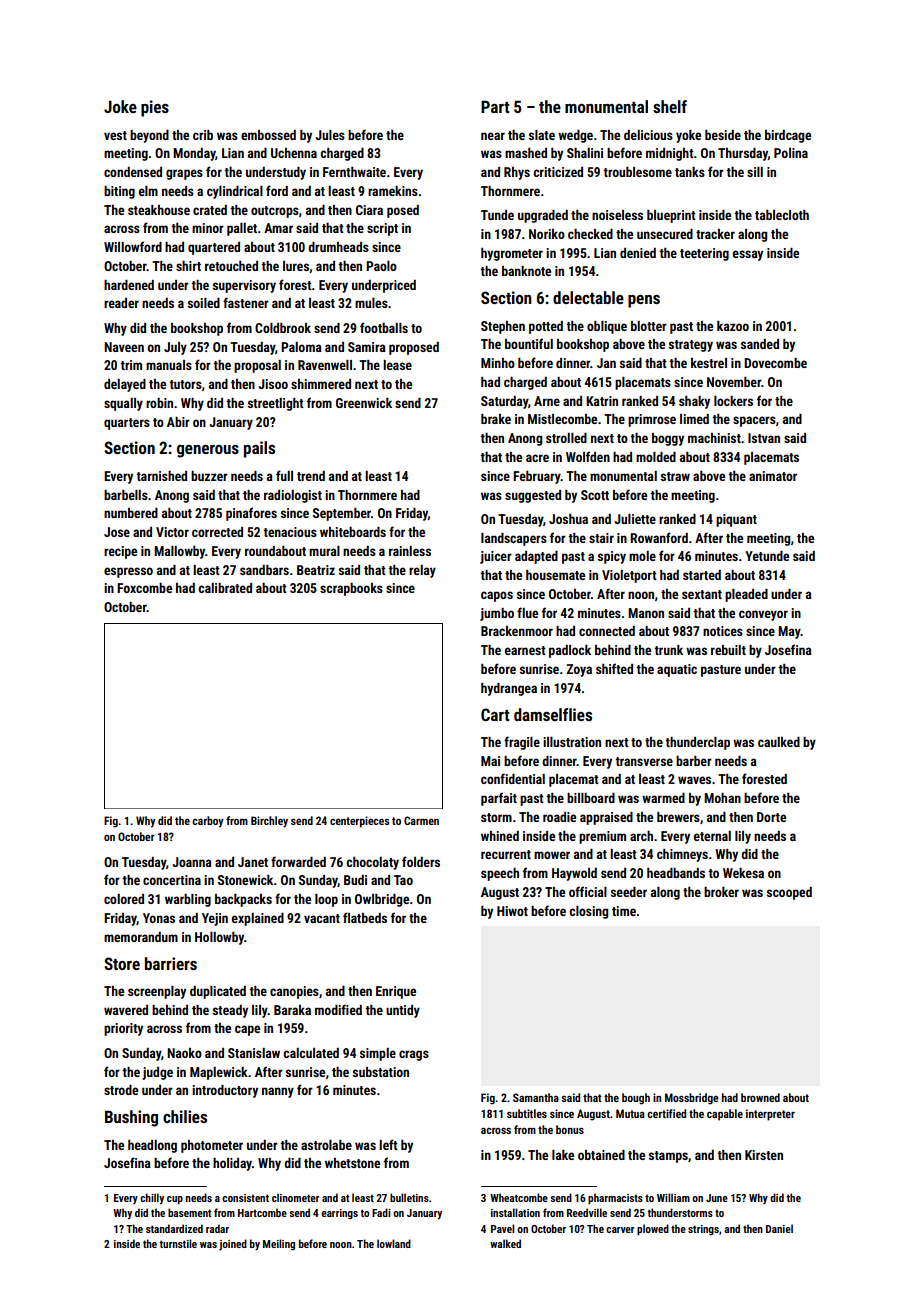 This screenshot has width=924, height=1308. I want to click on scrapbooks, so click(351, 589).
